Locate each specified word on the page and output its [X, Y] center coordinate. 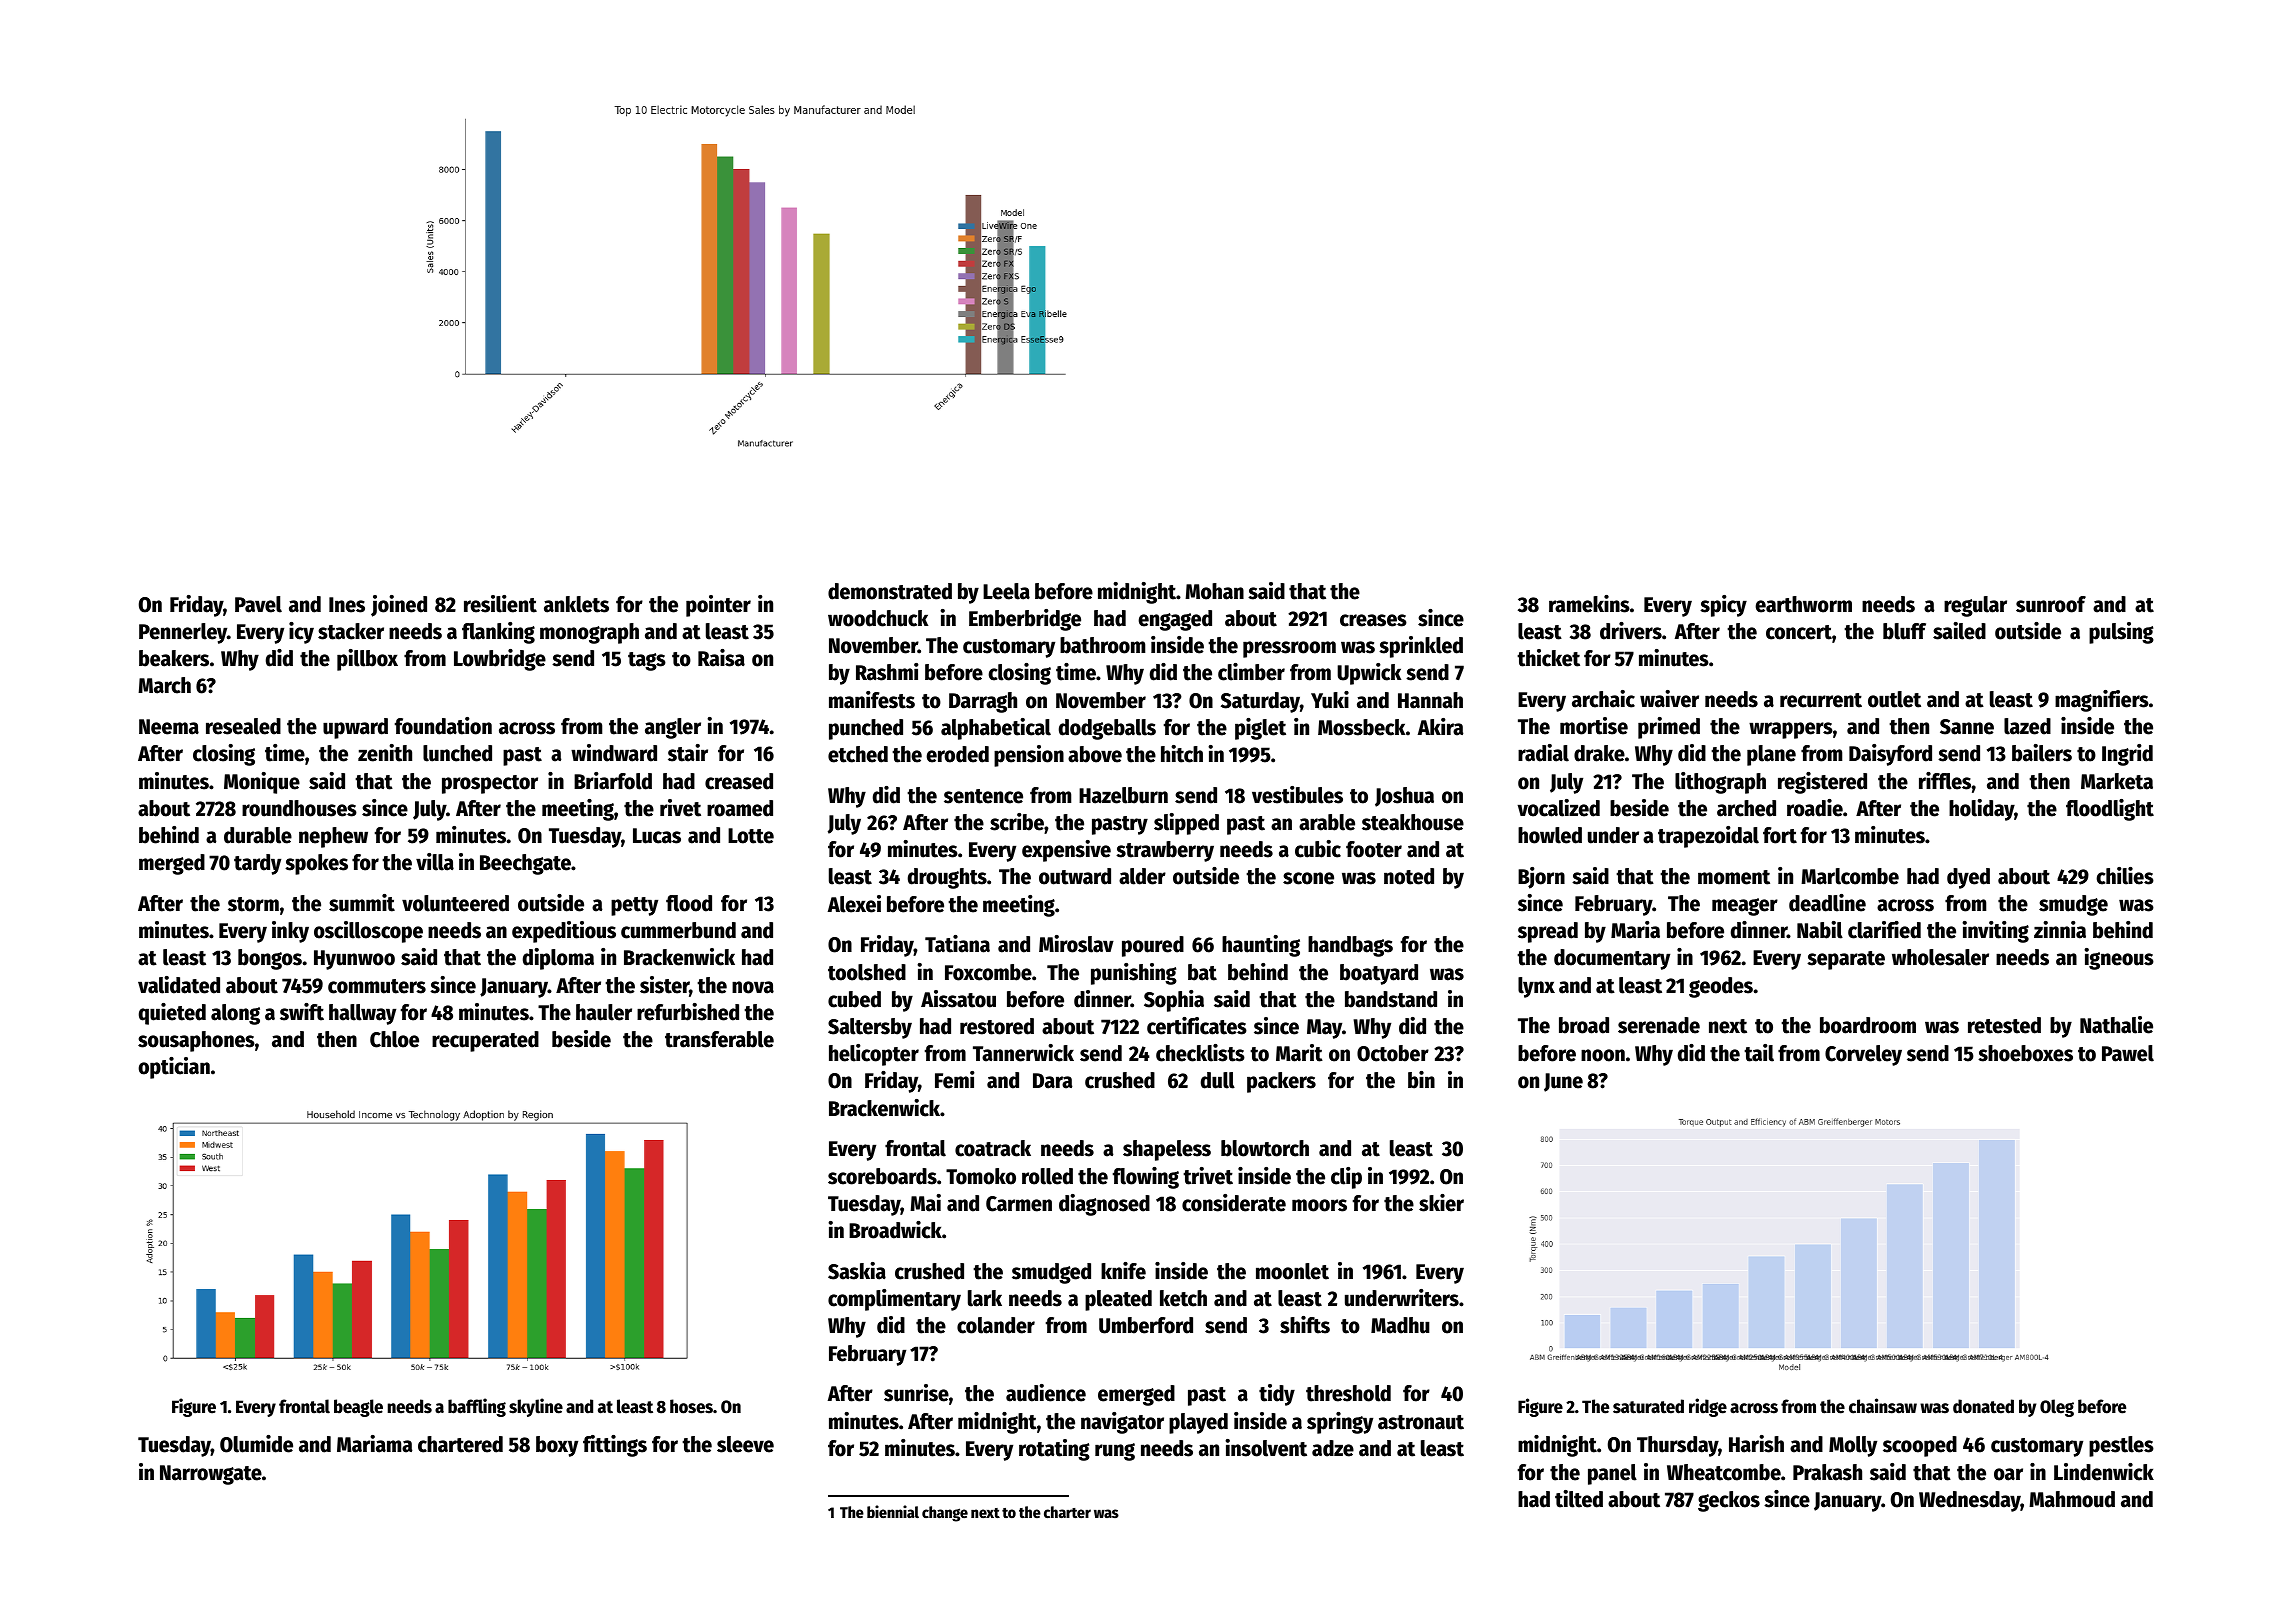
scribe [1017, 822]
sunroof [2051, 604]
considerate [1234, 1203]
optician [174, 1068]
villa [435, 862]
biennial [893, 1511]
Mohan [1214, 591]
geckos [1729, 1501]
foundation [443, 726]
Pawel [2128, 1053]
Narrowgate [211, 1475]
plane [1771, 755]
